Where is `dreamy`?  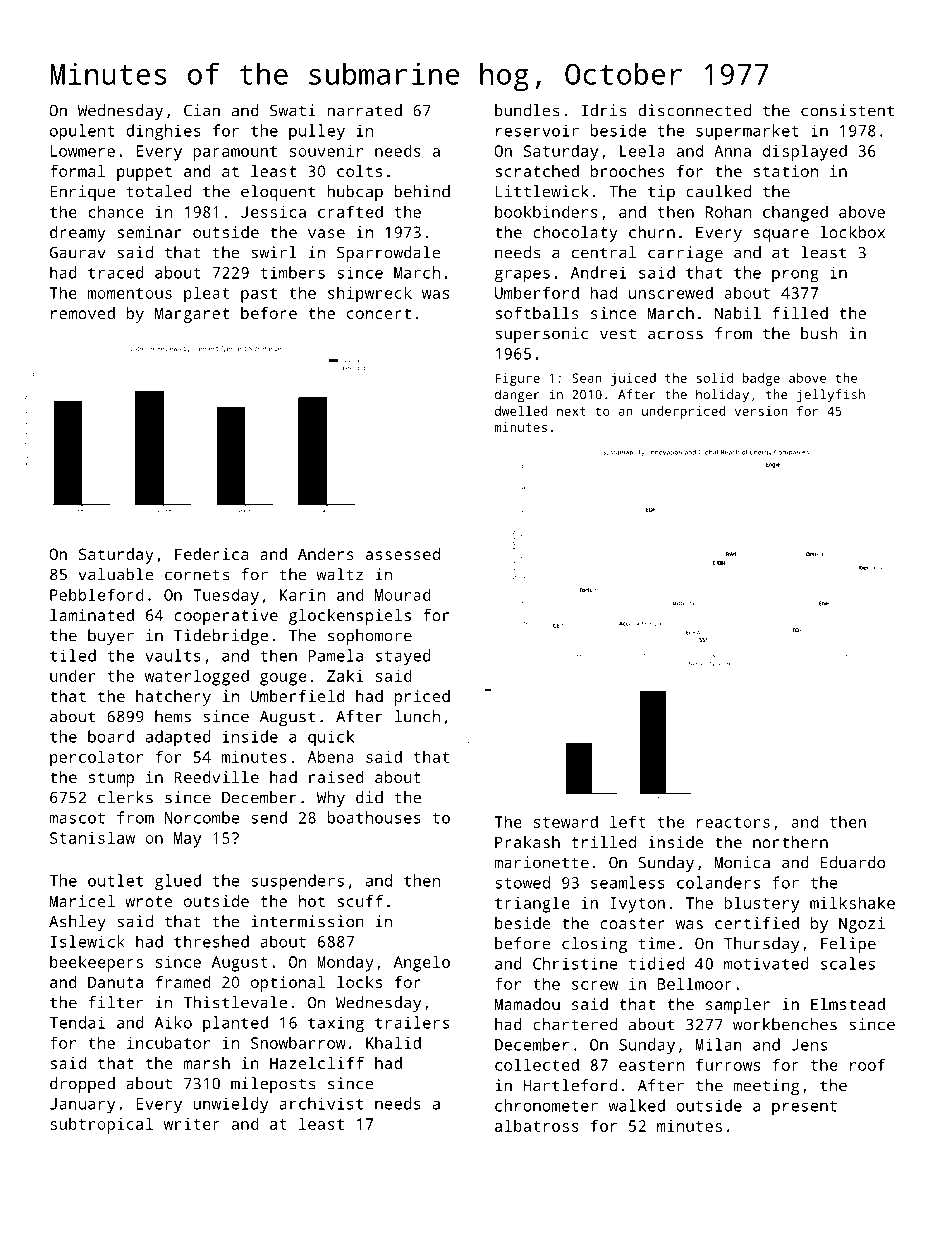 dreamy is located at coordinates (78, 234).
